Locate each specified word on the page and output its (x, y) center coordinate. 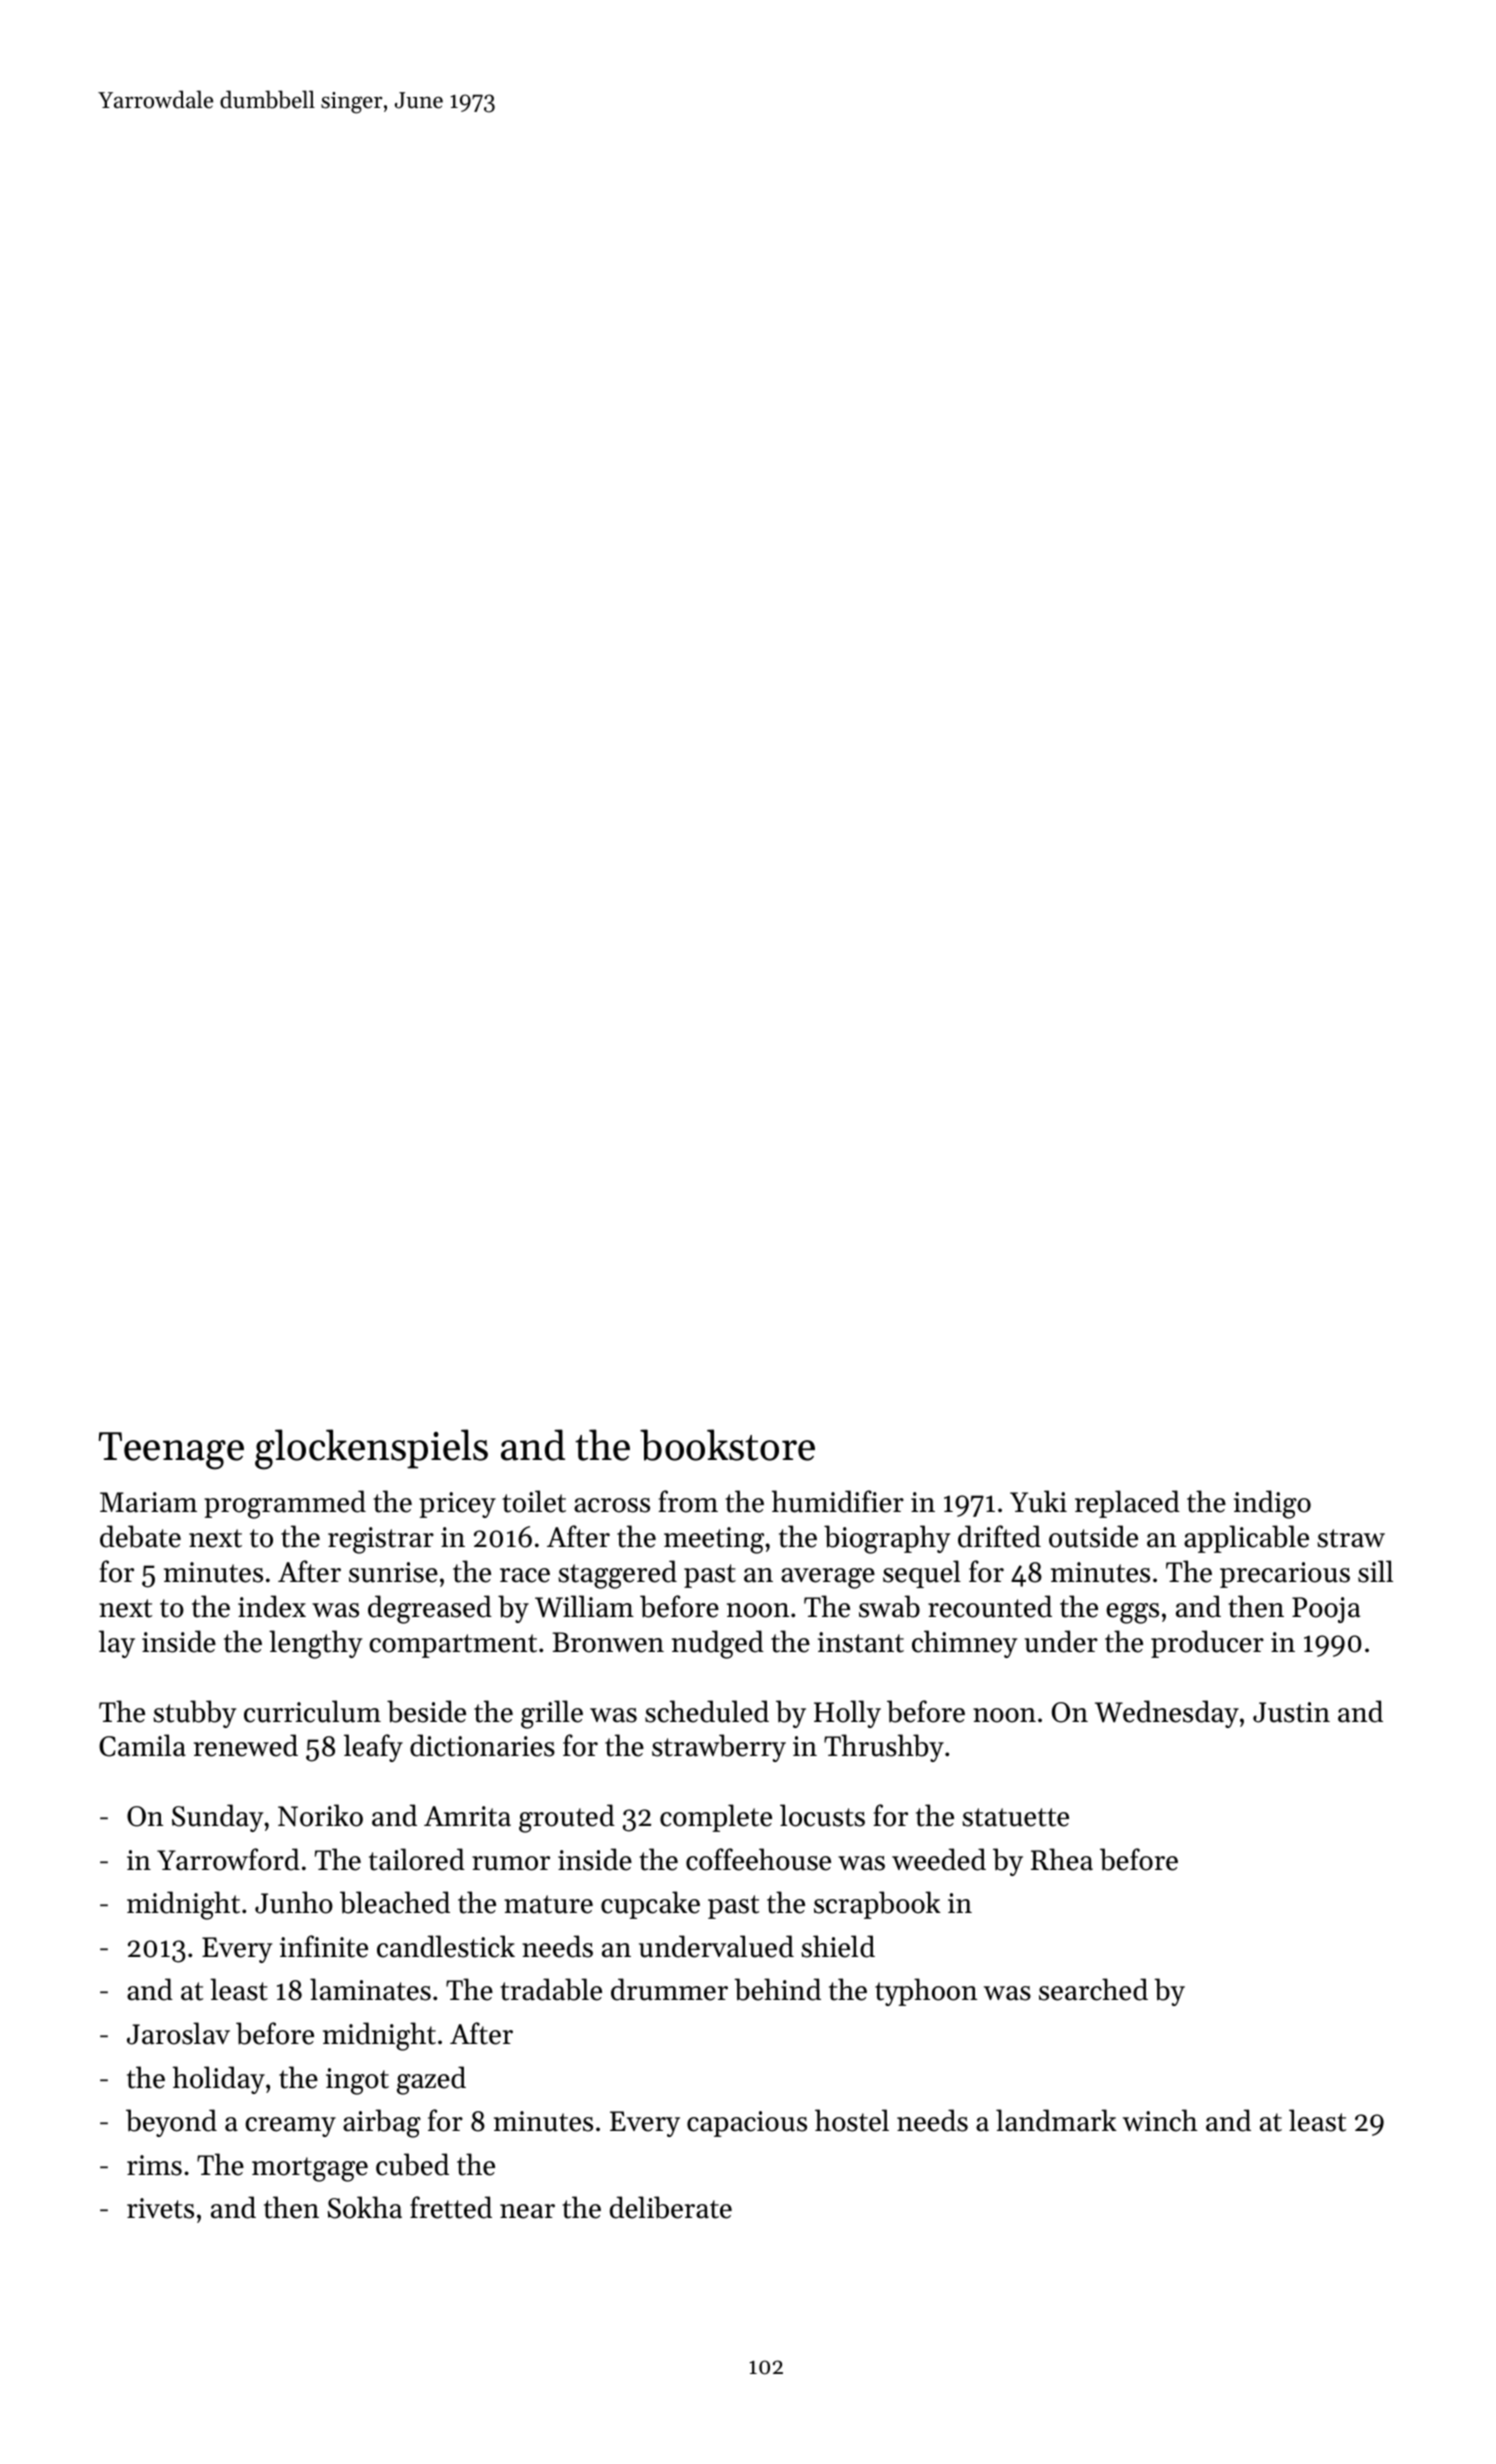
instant (861, 1642)
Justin (1291, 1712)
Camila (142, 1745)
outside (1093, 1536)
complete (716, 1818)
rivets (160, 2208)
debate (140, 1536)
